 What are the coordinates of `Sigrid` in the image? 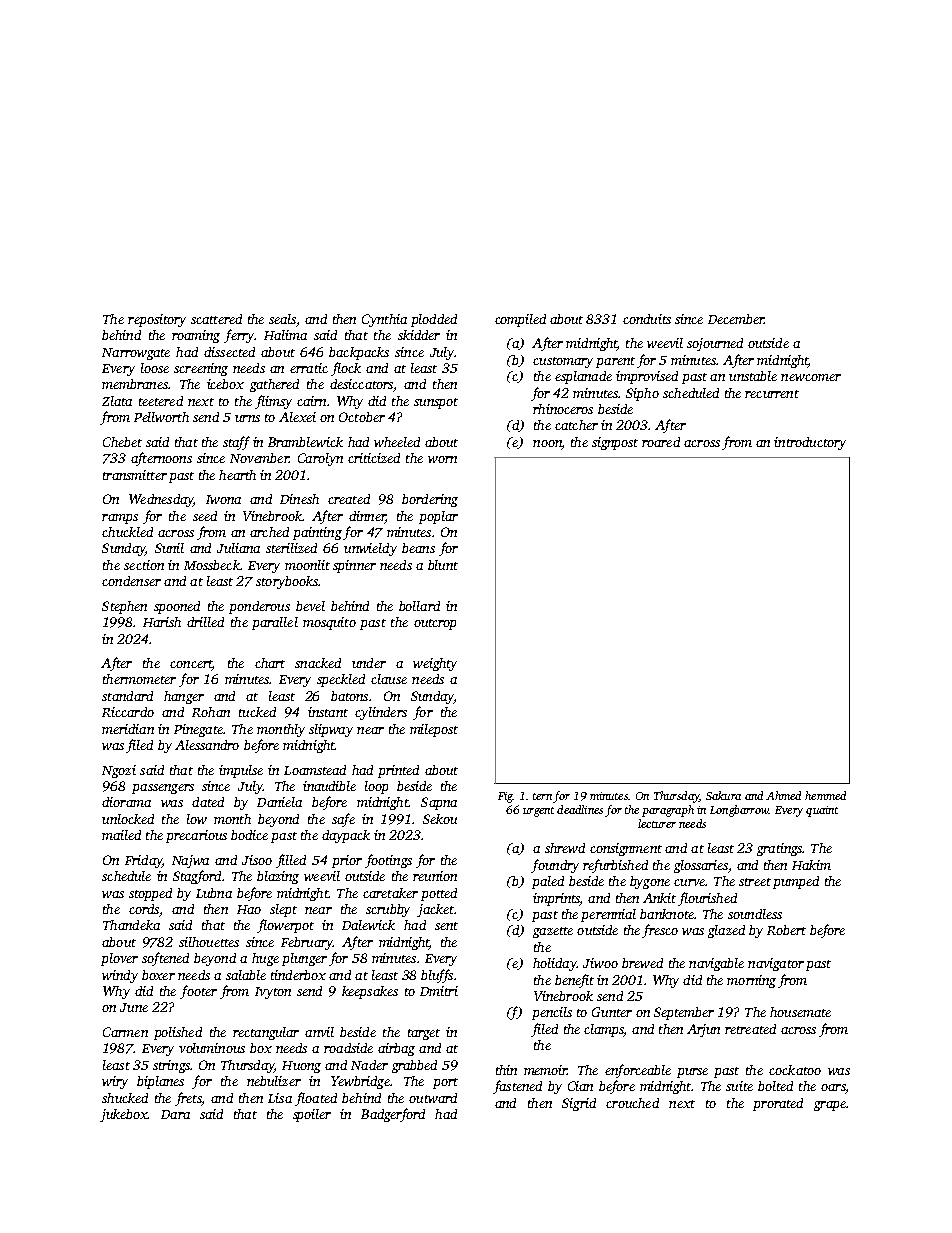 It's located at (579, 1104).
